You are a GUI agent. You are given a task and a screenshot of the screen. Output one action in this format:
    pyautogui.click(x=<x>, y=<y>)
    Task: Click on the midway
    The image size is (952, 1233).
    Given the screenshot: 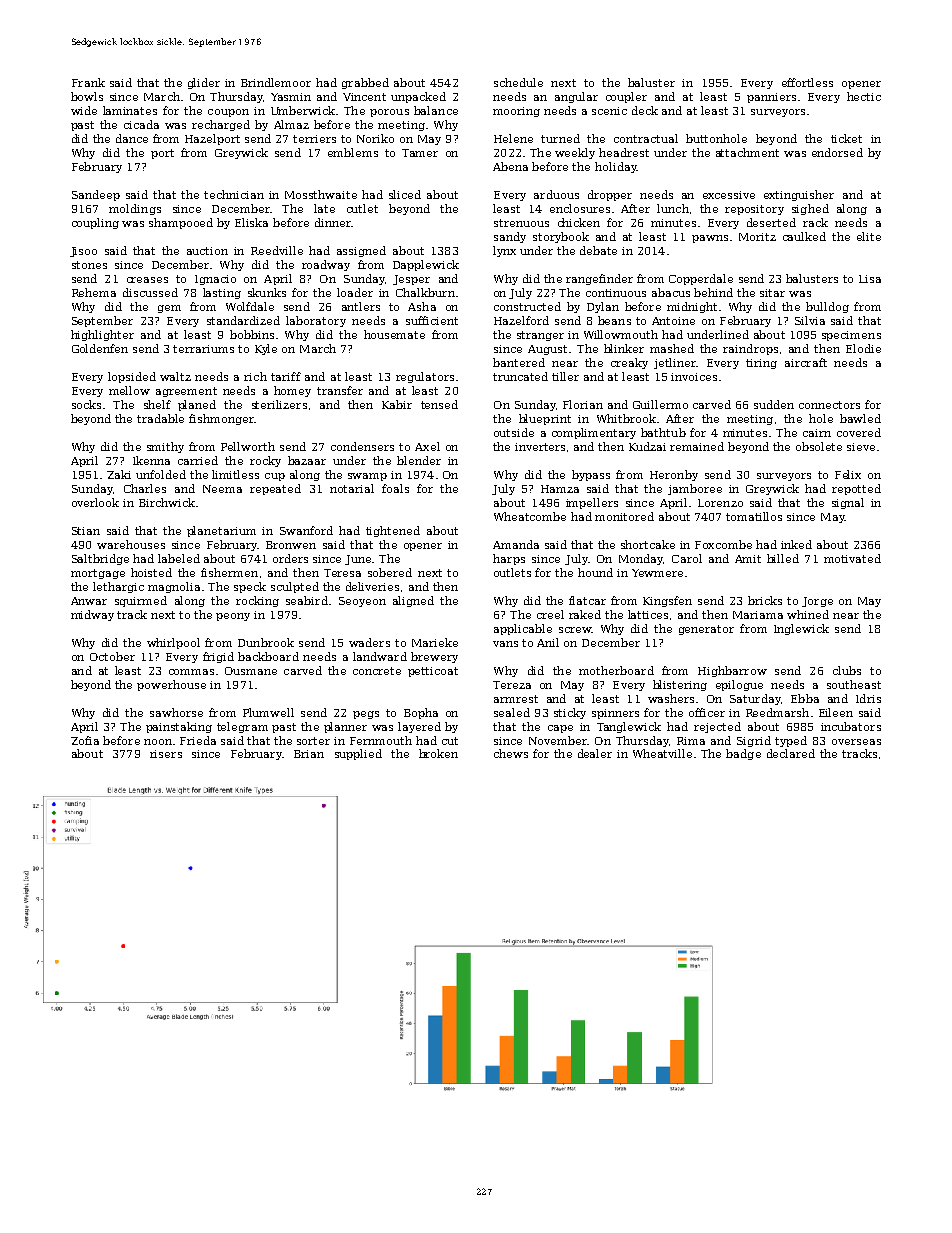 What is the action you would take?
    pyautogui.click(x=92, y=615)
